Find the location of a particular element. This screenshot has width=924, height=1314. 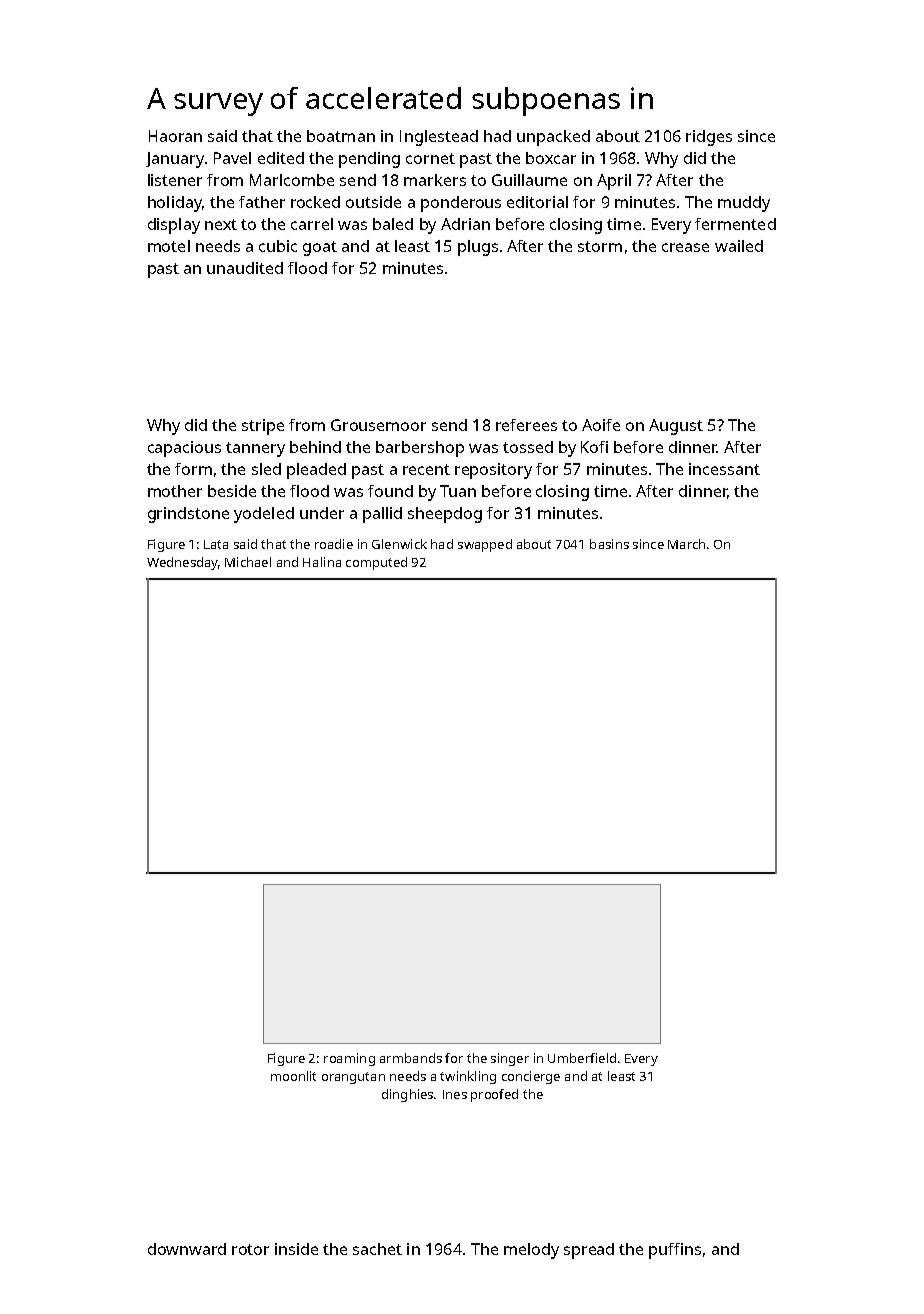

stripe is located at coordinates (263, 427).
